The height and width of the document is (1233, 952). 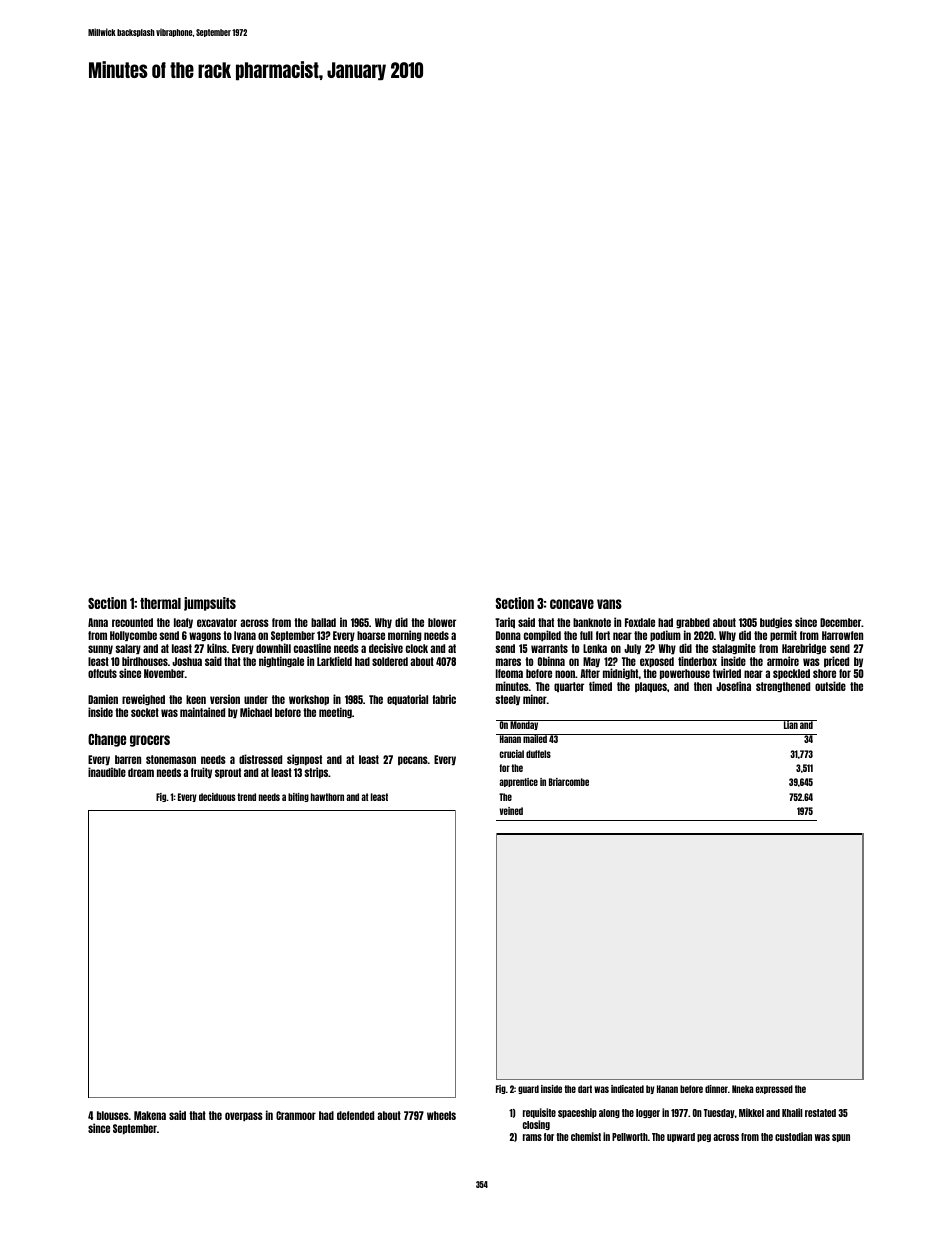 I want to click on veined, so click(x=511, y=811).
